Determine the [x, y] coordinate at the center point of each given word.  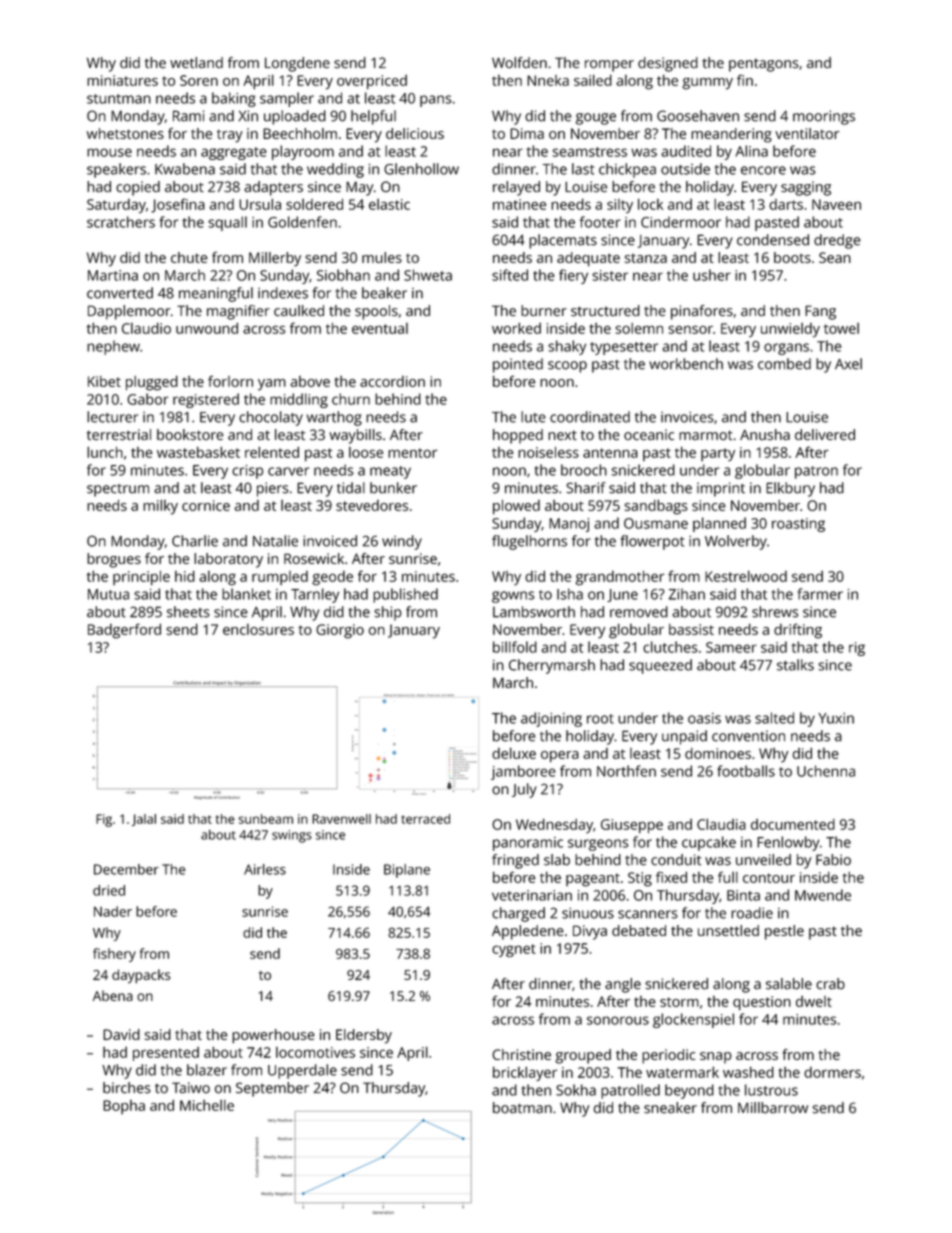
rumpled [280, 578]
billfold [515, 647]
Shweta [428, 275]
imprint [721, 489]
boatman [522, 1108]
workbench [686, 364]
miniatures [122, 80]
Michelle [207, 1105]
